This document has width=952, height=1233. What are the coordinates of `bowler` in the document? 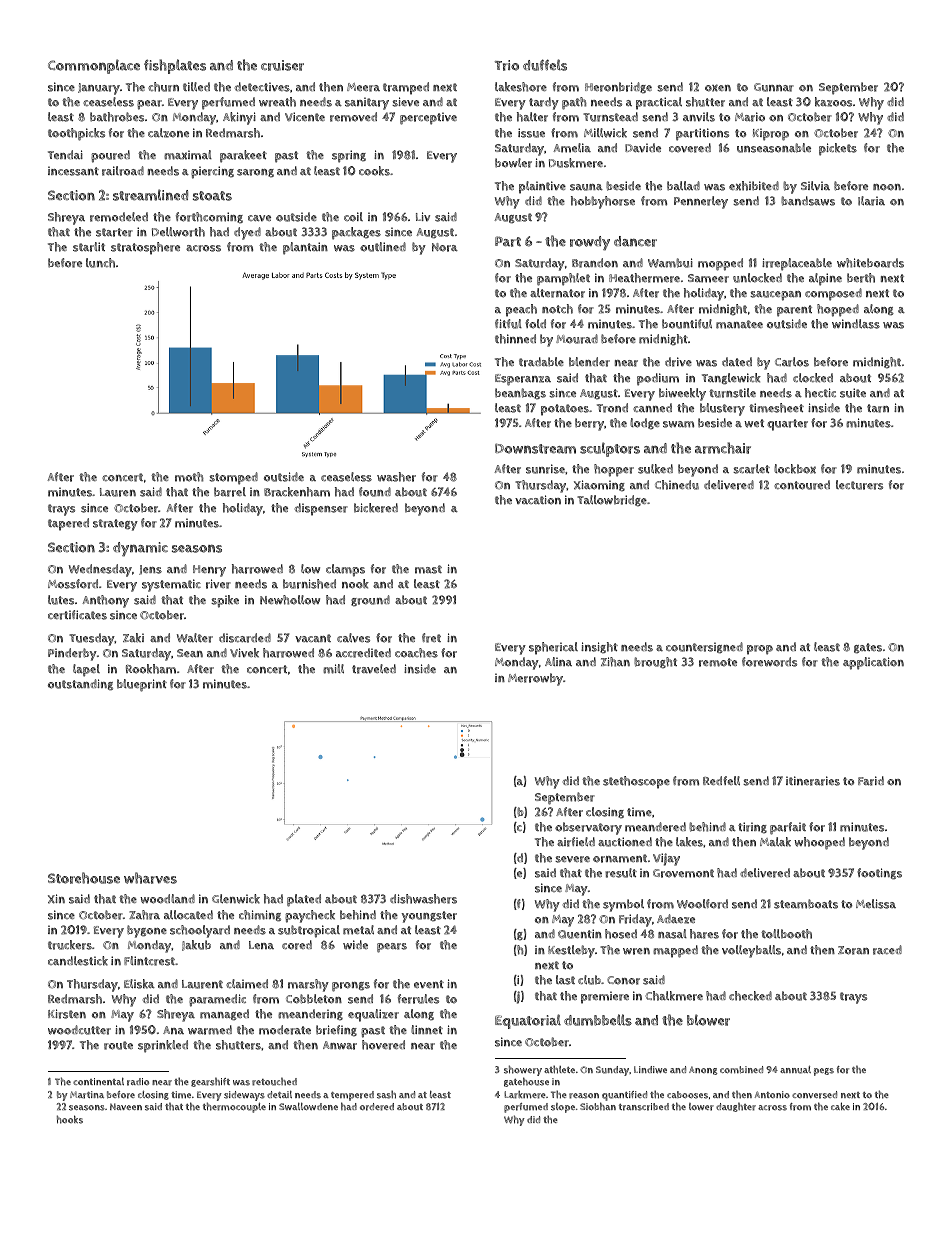 It's located at (513, 163).
